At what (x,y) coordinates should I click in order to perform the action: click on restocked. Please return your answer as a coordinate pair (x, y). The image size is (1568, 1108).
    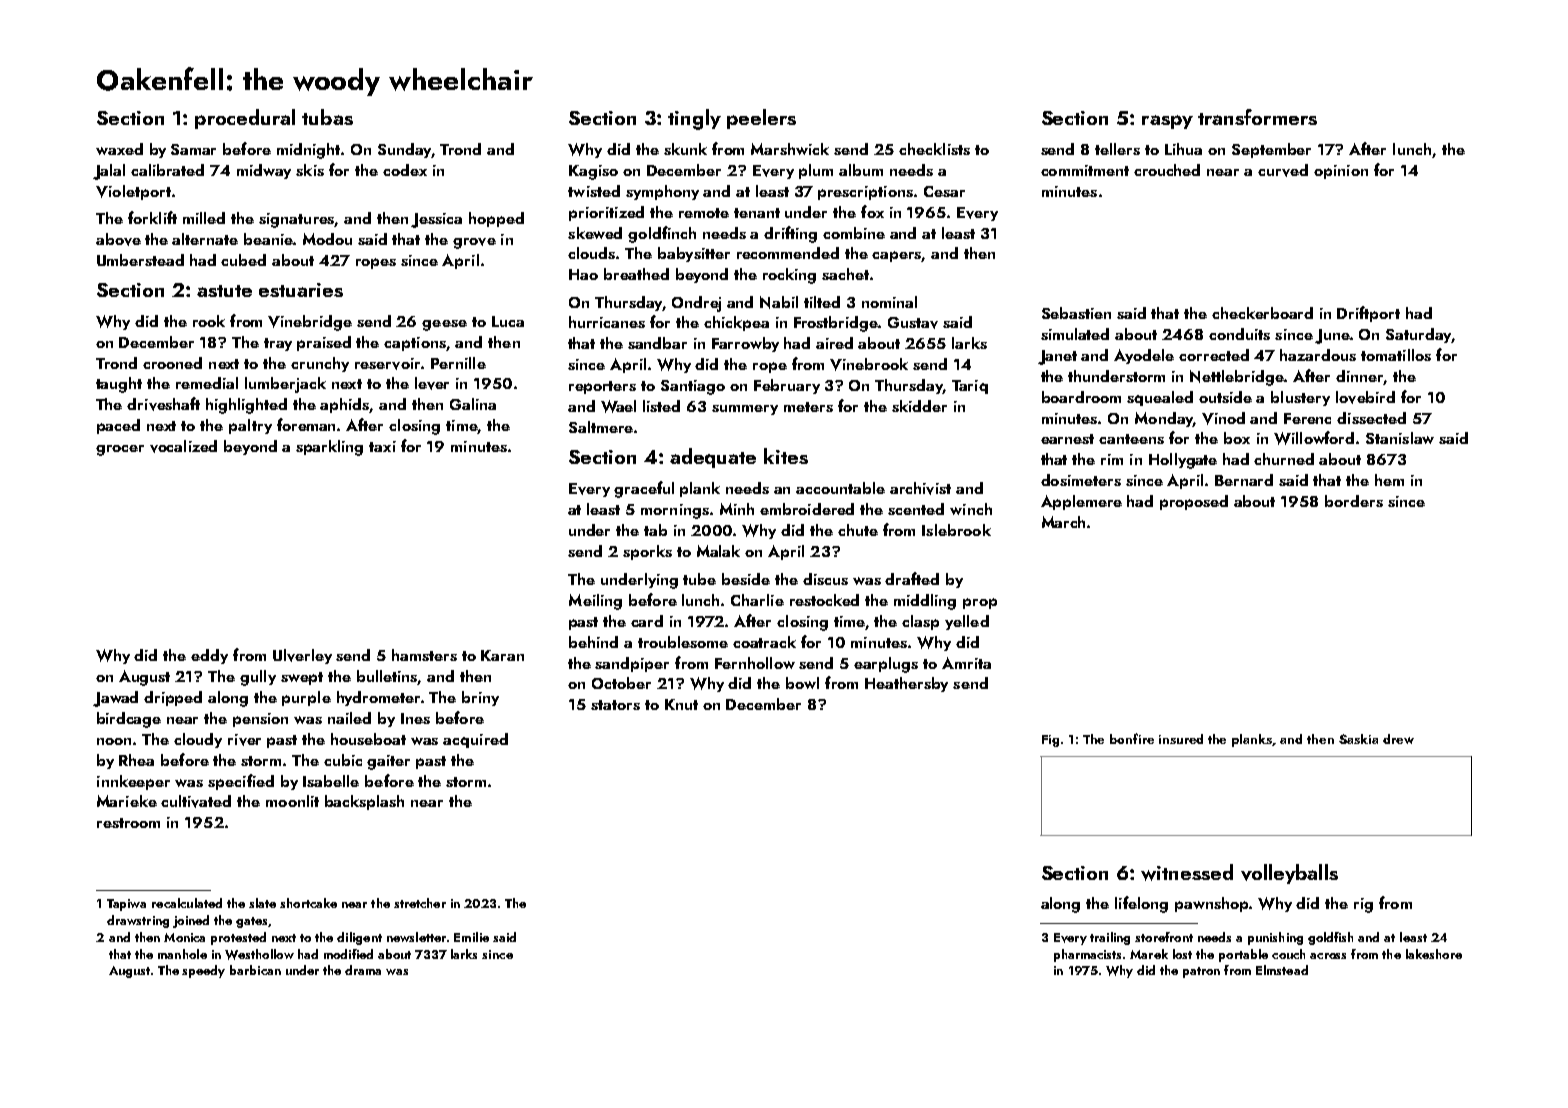
    Looking at the image, I should click on (824, 600).
